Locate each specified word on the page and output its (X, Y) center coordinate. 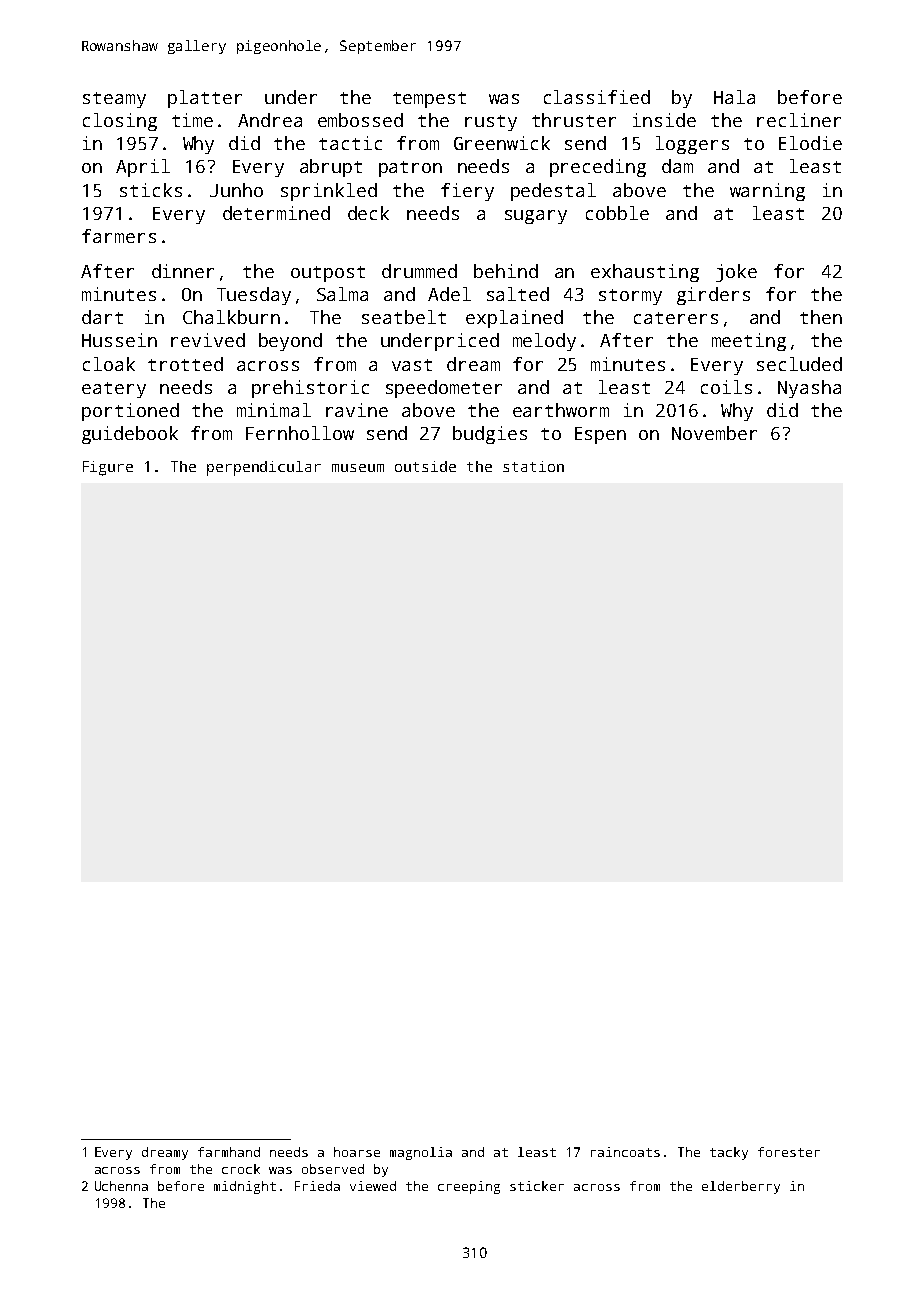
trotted (185, 364)
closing (120, 122)
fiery (467, 192)
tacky (729, 1153)
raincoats (625, 1152)
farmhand (229, 1152)
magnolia (421, 1153)
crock (241, 1169)
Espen (600, 435)
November (714, 433)
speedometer (444, 389)
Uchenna (121, 1186)
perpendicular (264, 468)
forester (789, 1152)
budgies (490, 435)
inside (664, 120)
